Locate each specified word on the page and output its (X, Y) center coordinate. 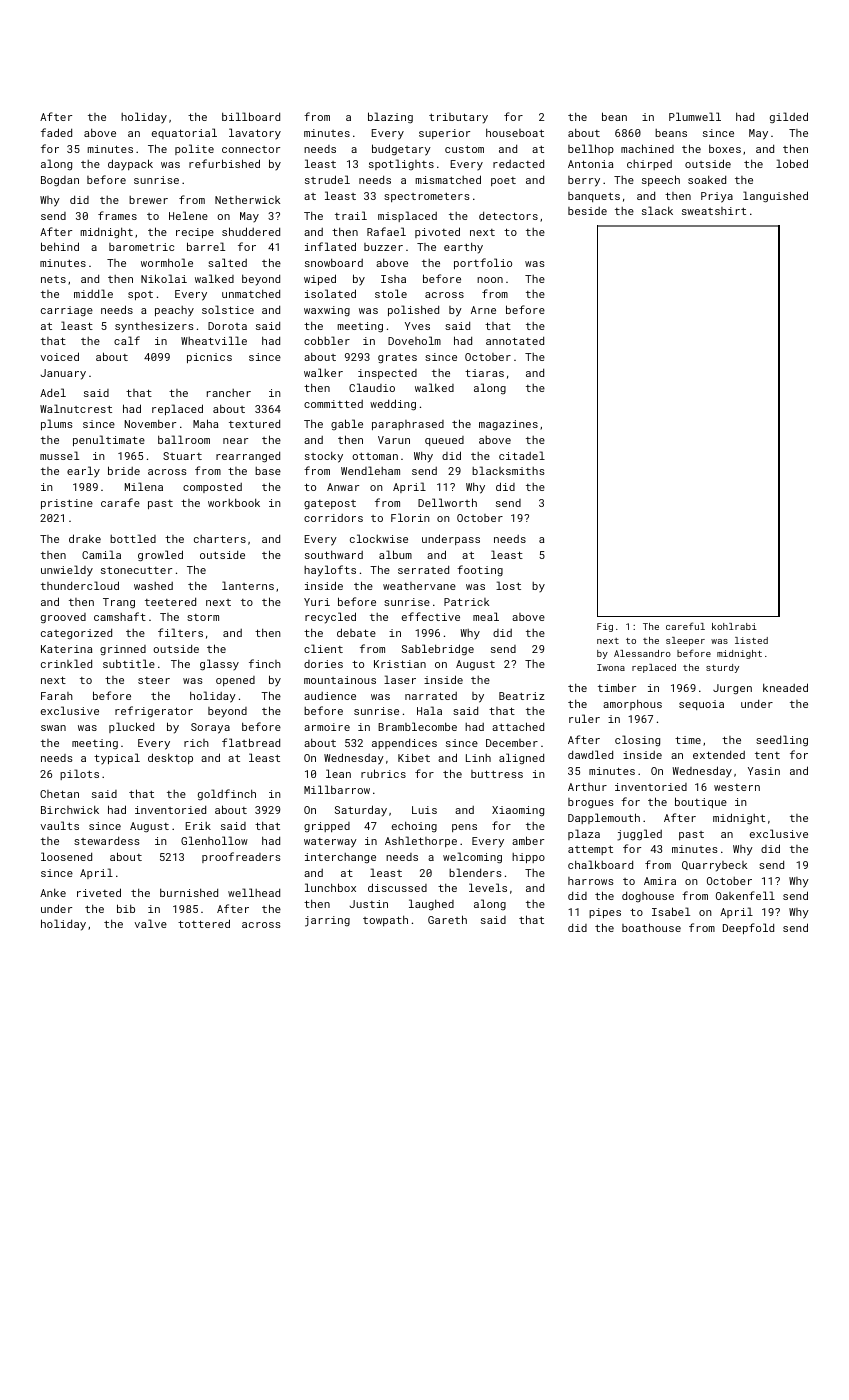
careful (685, 626)
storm (203, 617)
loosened (66, 856)
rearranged (248, 457)
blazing (390, 117)
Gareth (447, 919)
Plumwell (695, 116)
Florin (410, 517)
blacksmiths (508, 470)
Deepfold (748, 928)
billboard (251, 116)
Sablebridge (438, 649)
